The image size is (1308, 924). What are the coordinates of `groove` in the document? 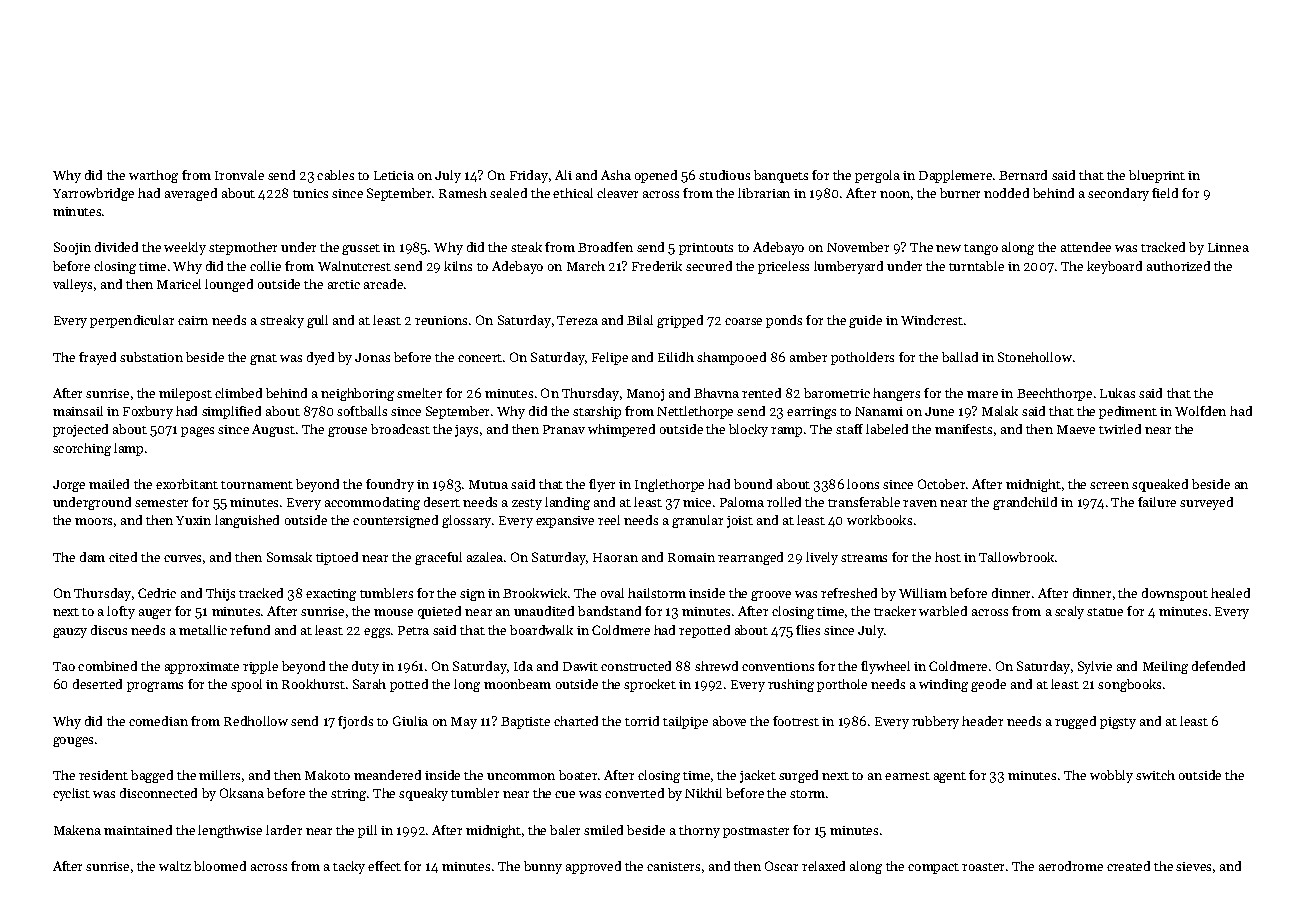 It's located at (771, 596).
